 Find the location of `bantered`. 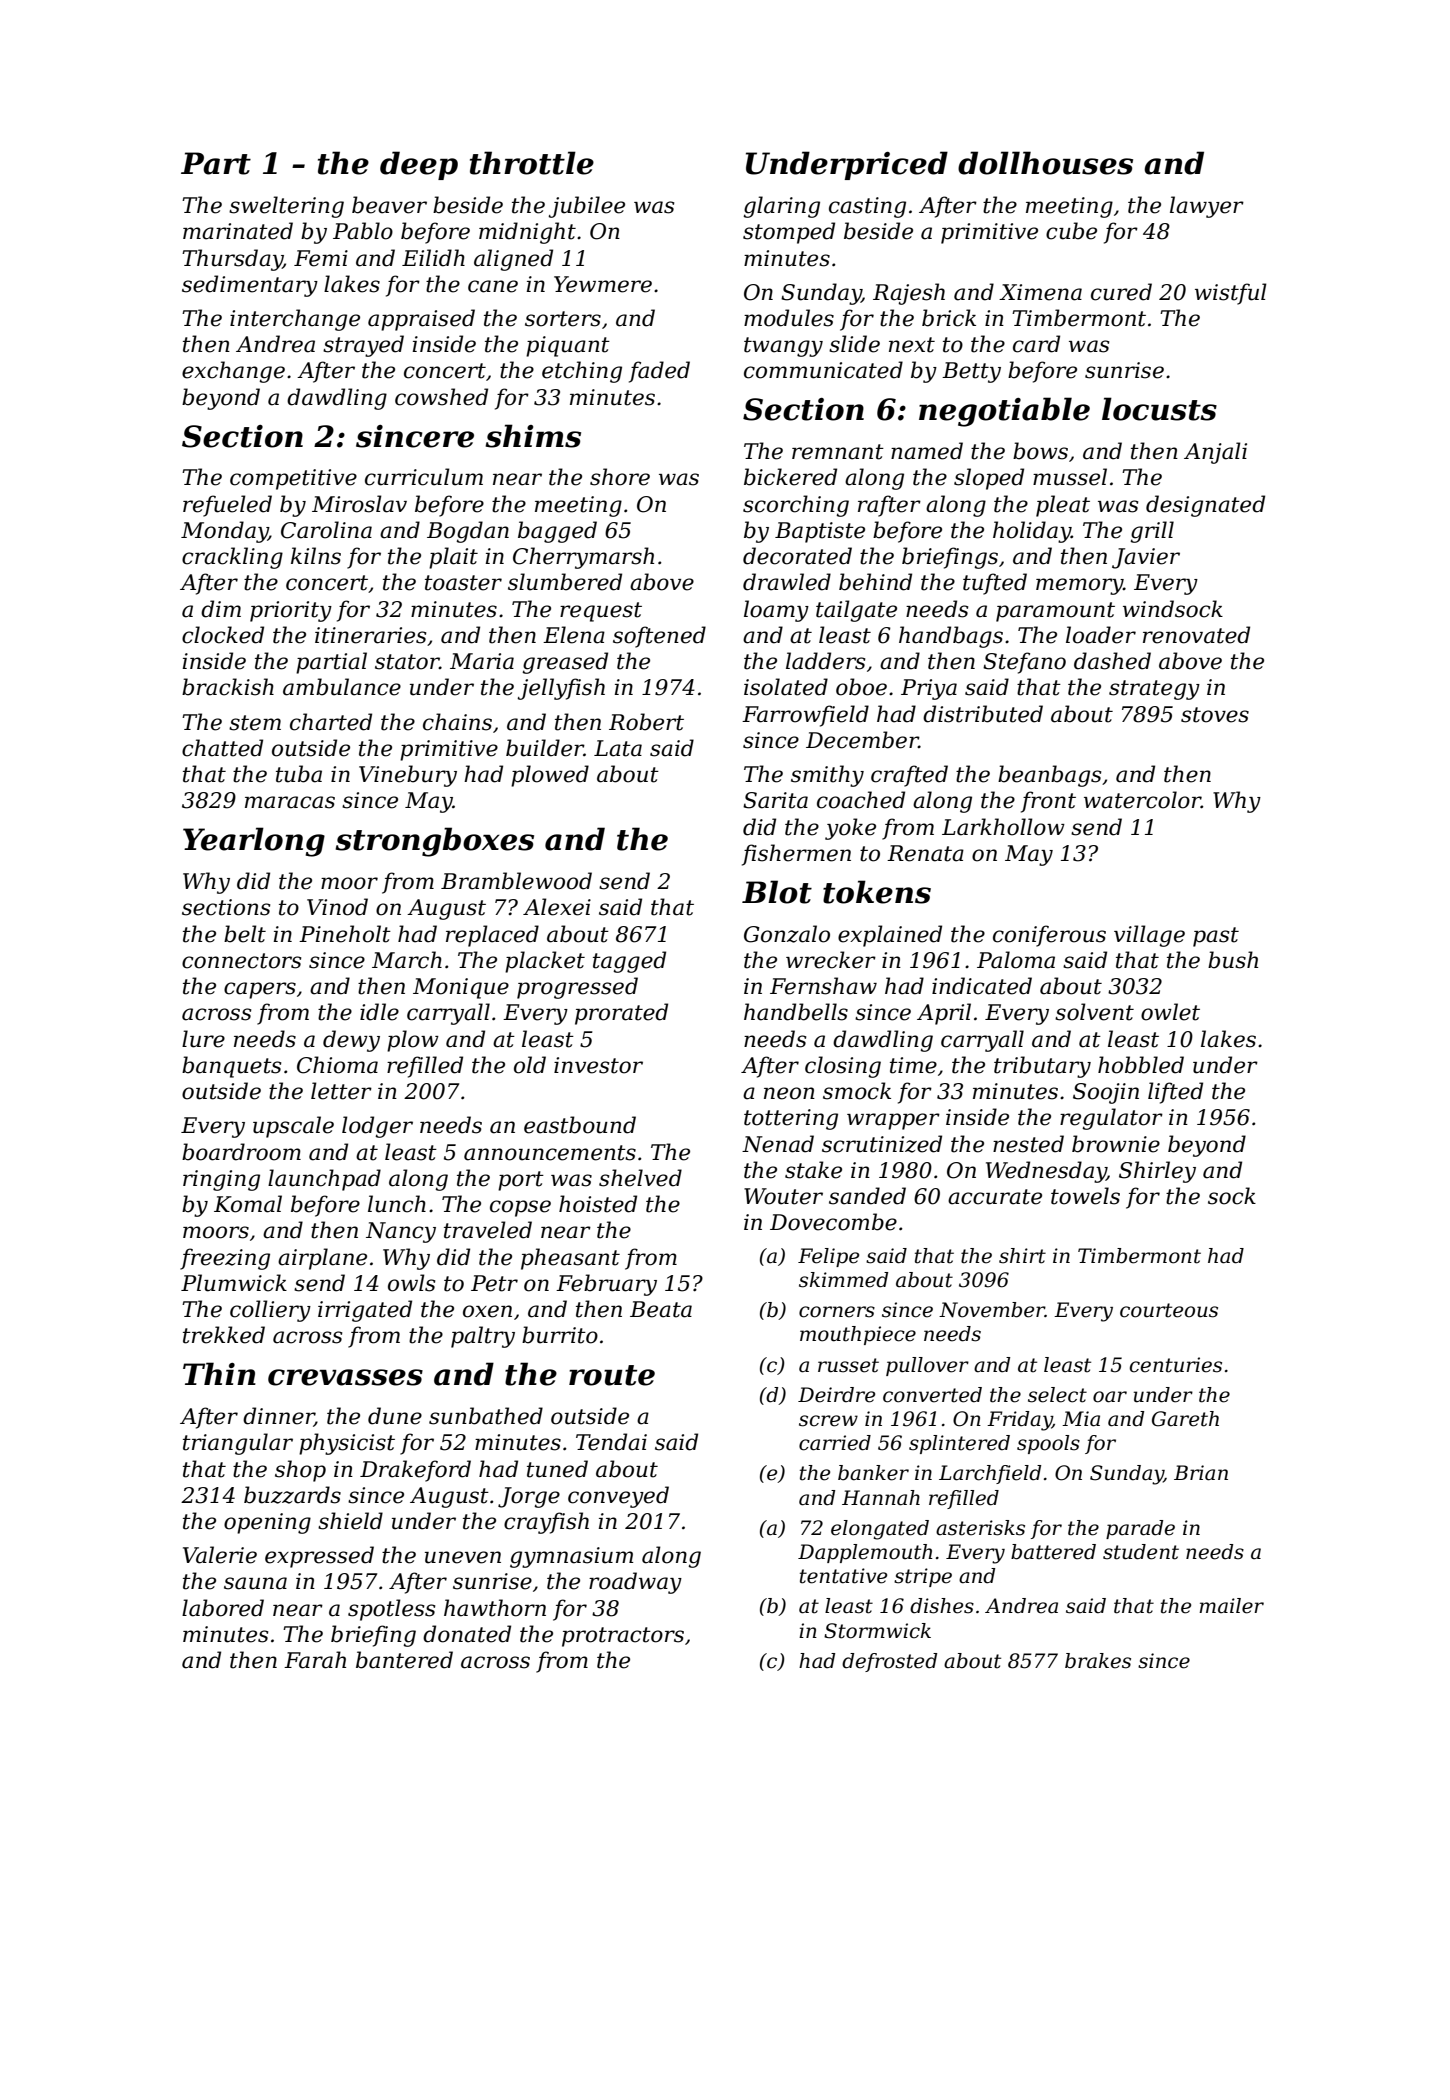

bantered is located at coordinates (404, 1660).
